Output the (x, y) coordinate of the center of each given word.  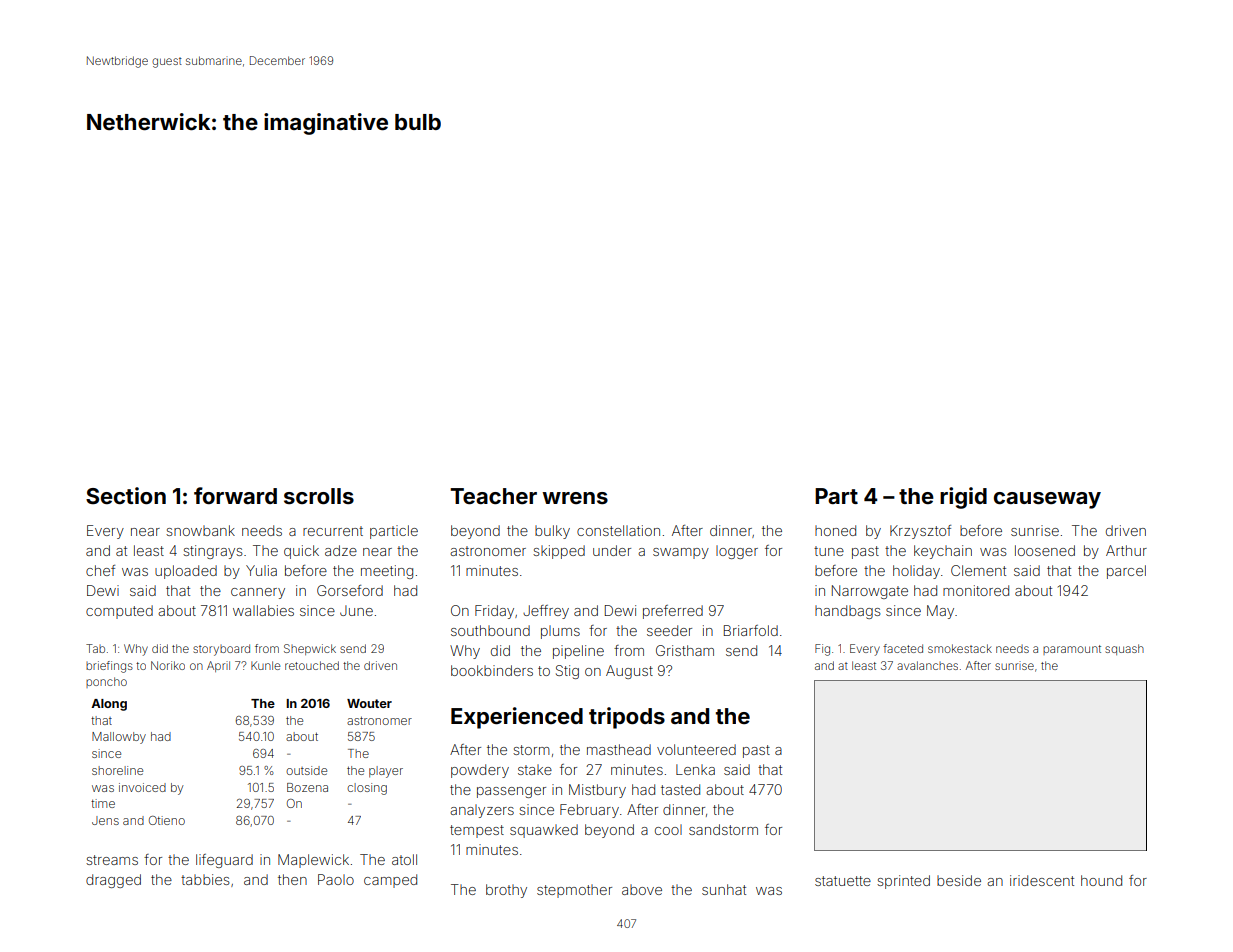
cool (668, 829)
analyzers (482, 811)
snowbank (200, 530)
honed (835, 530)
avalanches (927, 665)
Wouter (369, 703)
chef (100, 570)
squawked (544, 831)
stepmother (574, 891)
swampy (681, 553)
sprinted (903, 882)
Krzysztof (920, 532)
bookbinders (492, 670)
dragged (113, 881)
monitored (976, 590)
